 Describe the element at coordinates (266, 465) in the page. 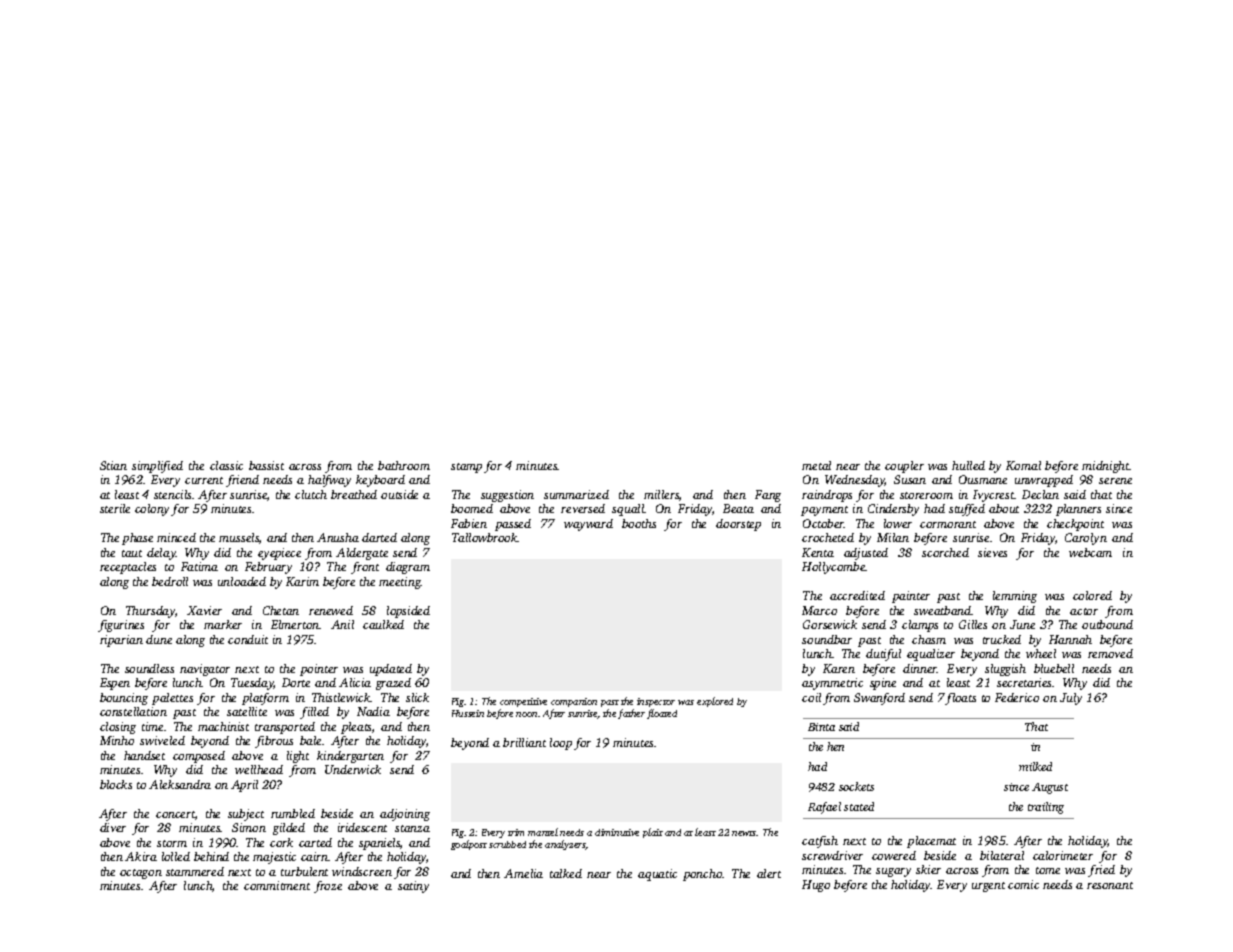

I see `bassist` at that location.
